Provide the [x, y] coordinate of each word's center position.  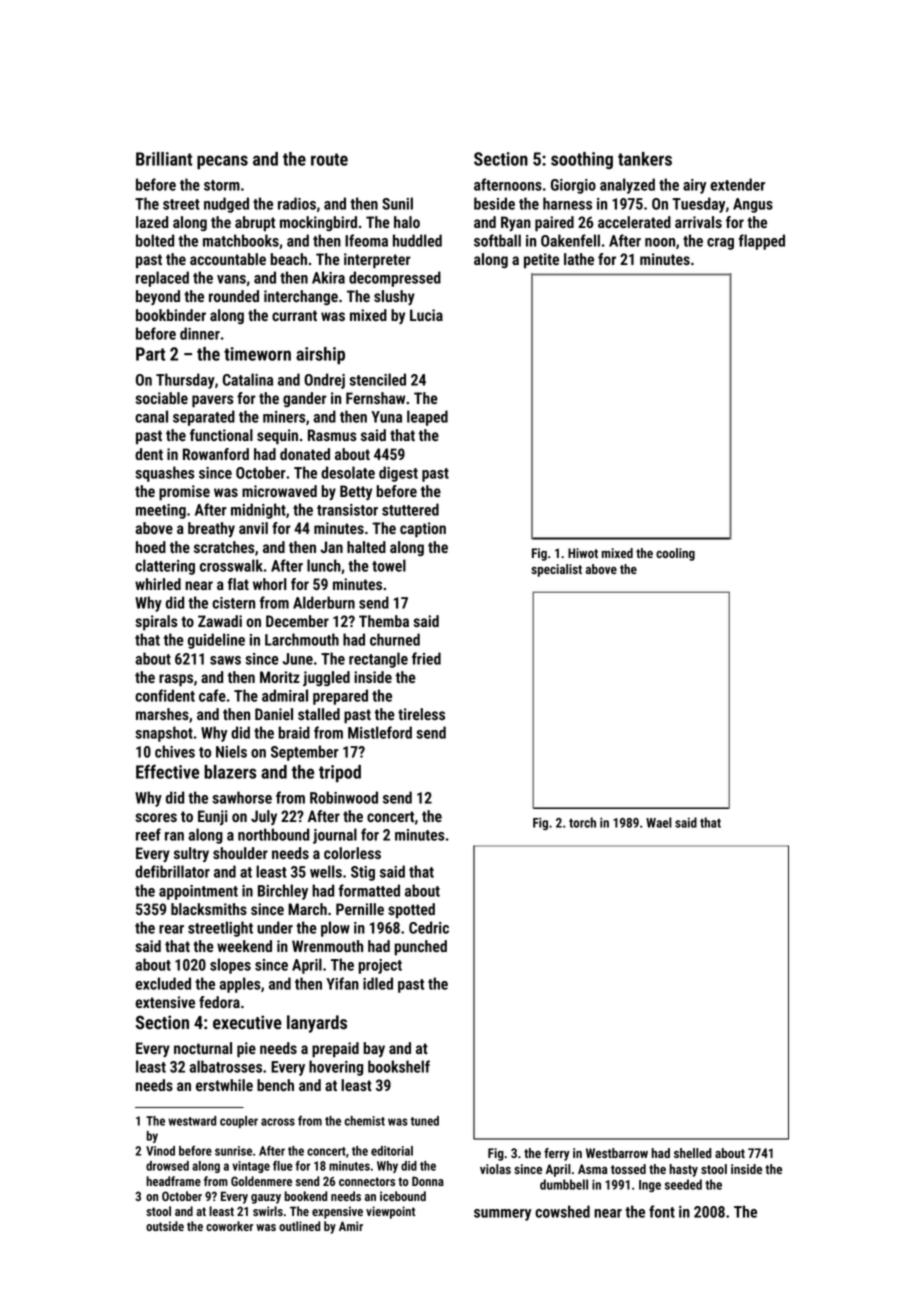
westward [192, 1121]
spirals [157, 623]
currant [294, 315]
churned [395, 639]
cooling [675, 554]
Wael [659, 822]
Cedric [429, 927]
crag [720, 244]
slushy [394, 297]
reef [148, 834]
